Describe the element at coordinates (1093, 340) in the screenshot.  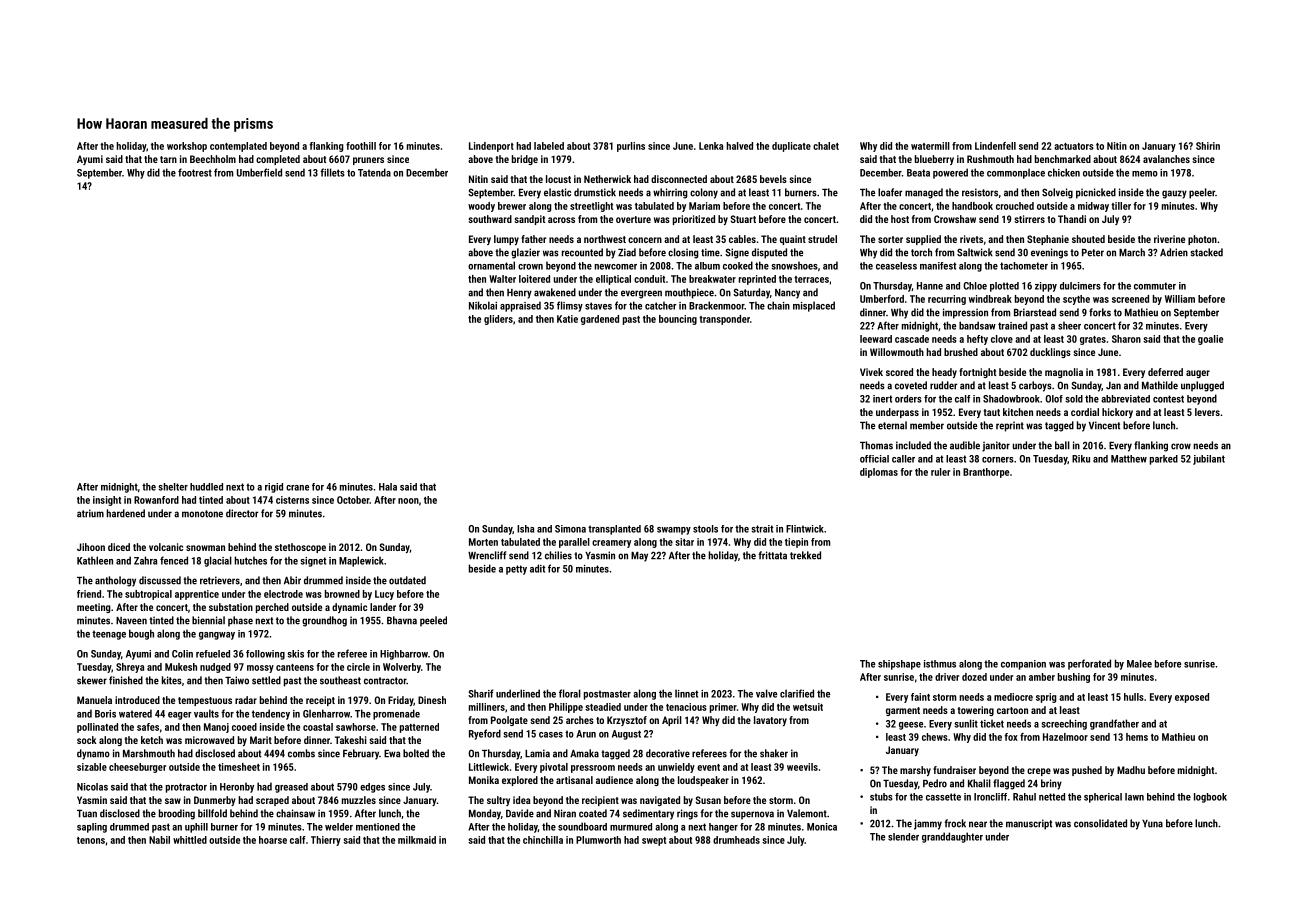
I see `grates` at that location.
